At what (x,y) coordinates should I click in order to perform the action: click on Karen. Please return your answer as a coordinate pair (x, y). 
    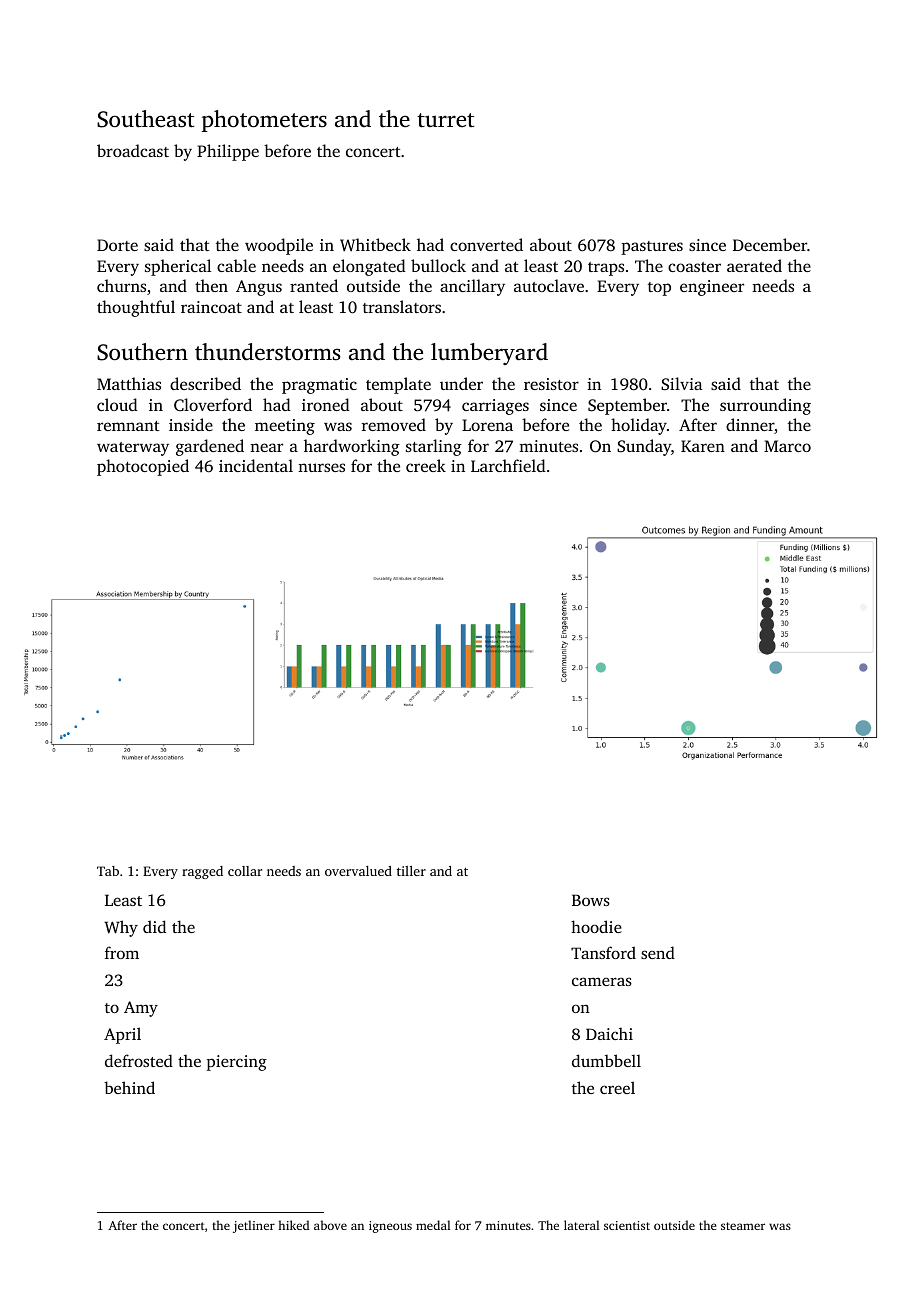
    Looking at the image, I should click on (703, 446).
